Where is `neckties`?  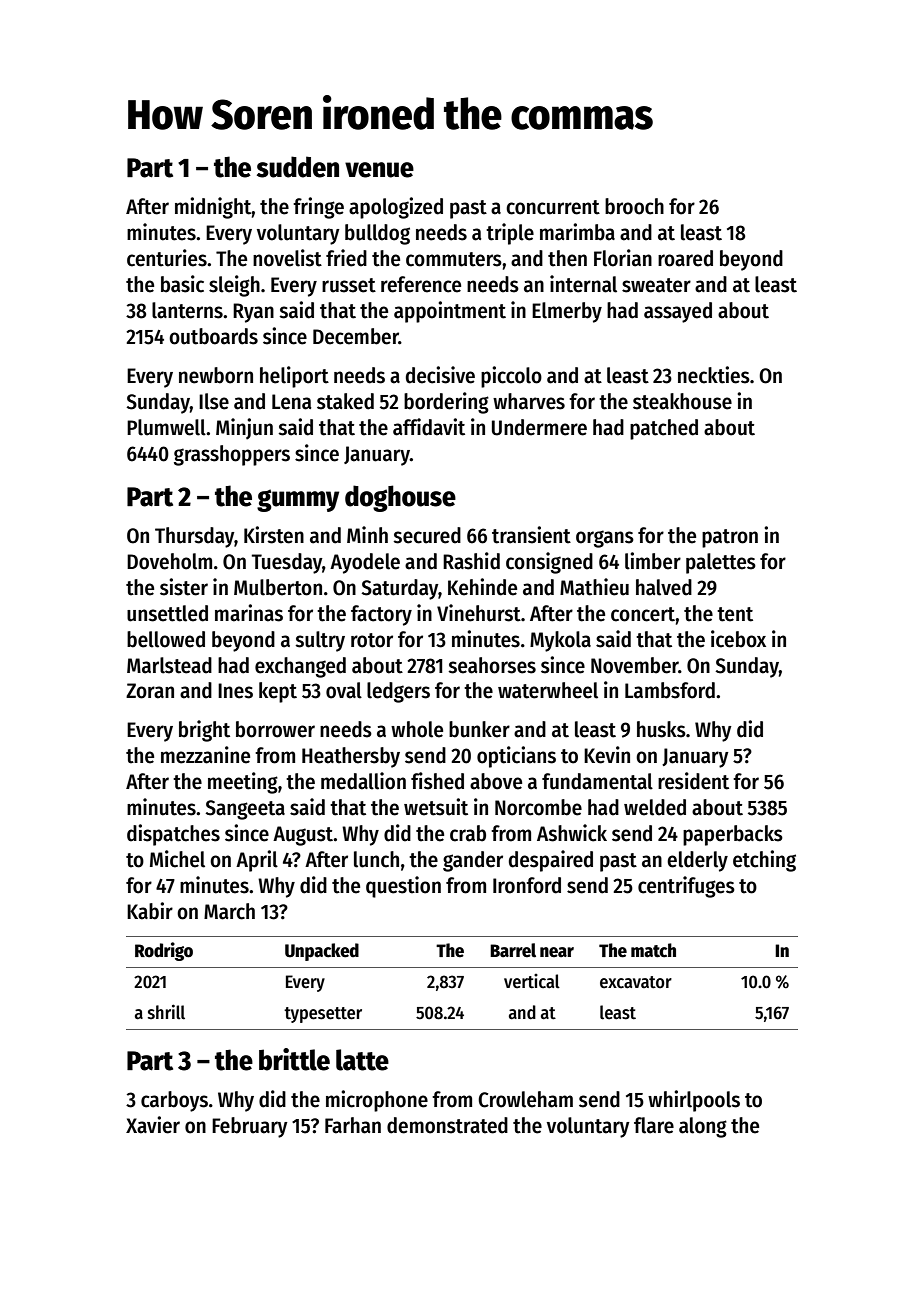 neckties is located at coordinates (714, 375).
